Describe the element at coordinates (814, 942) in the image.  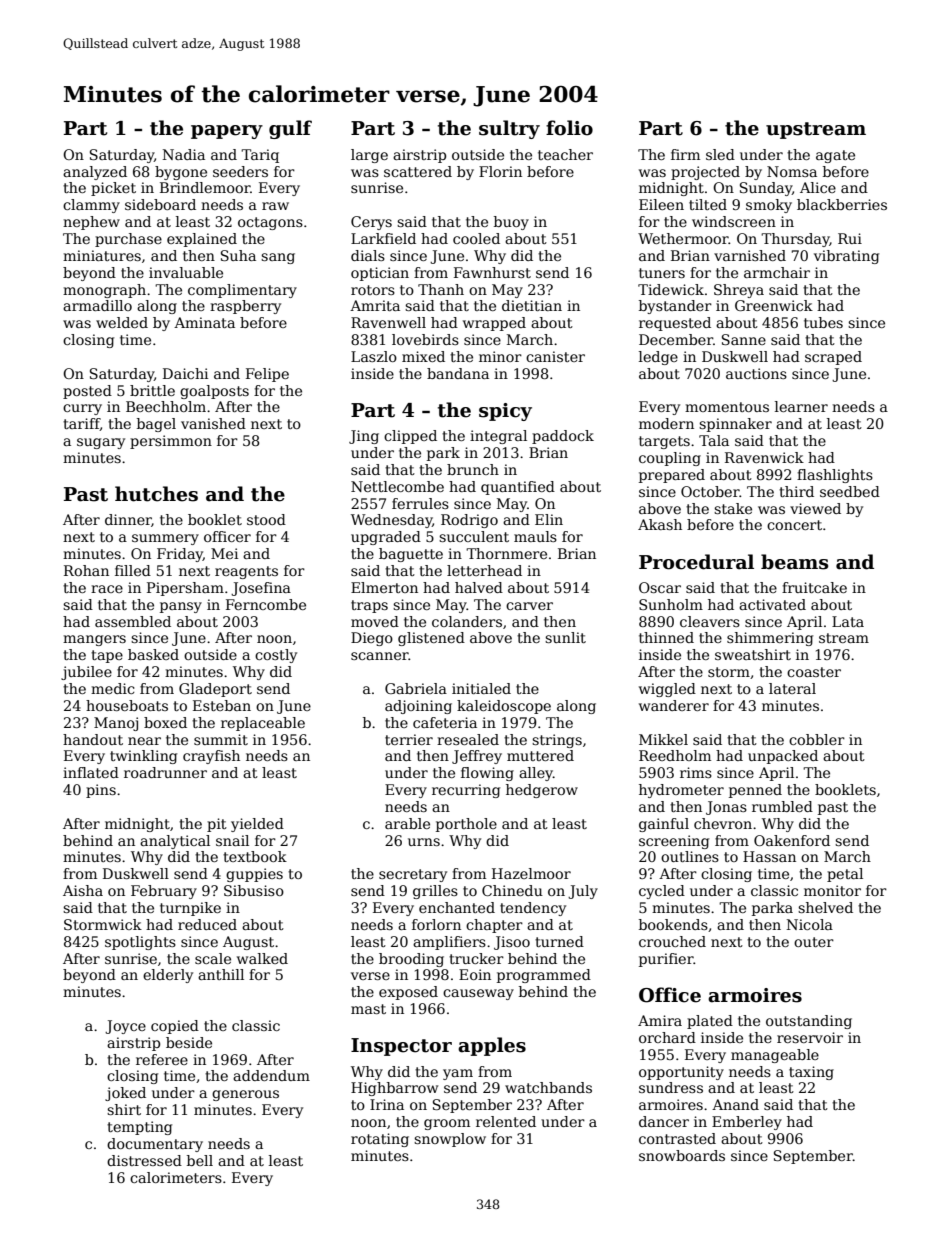
I see `outer` at that location.
